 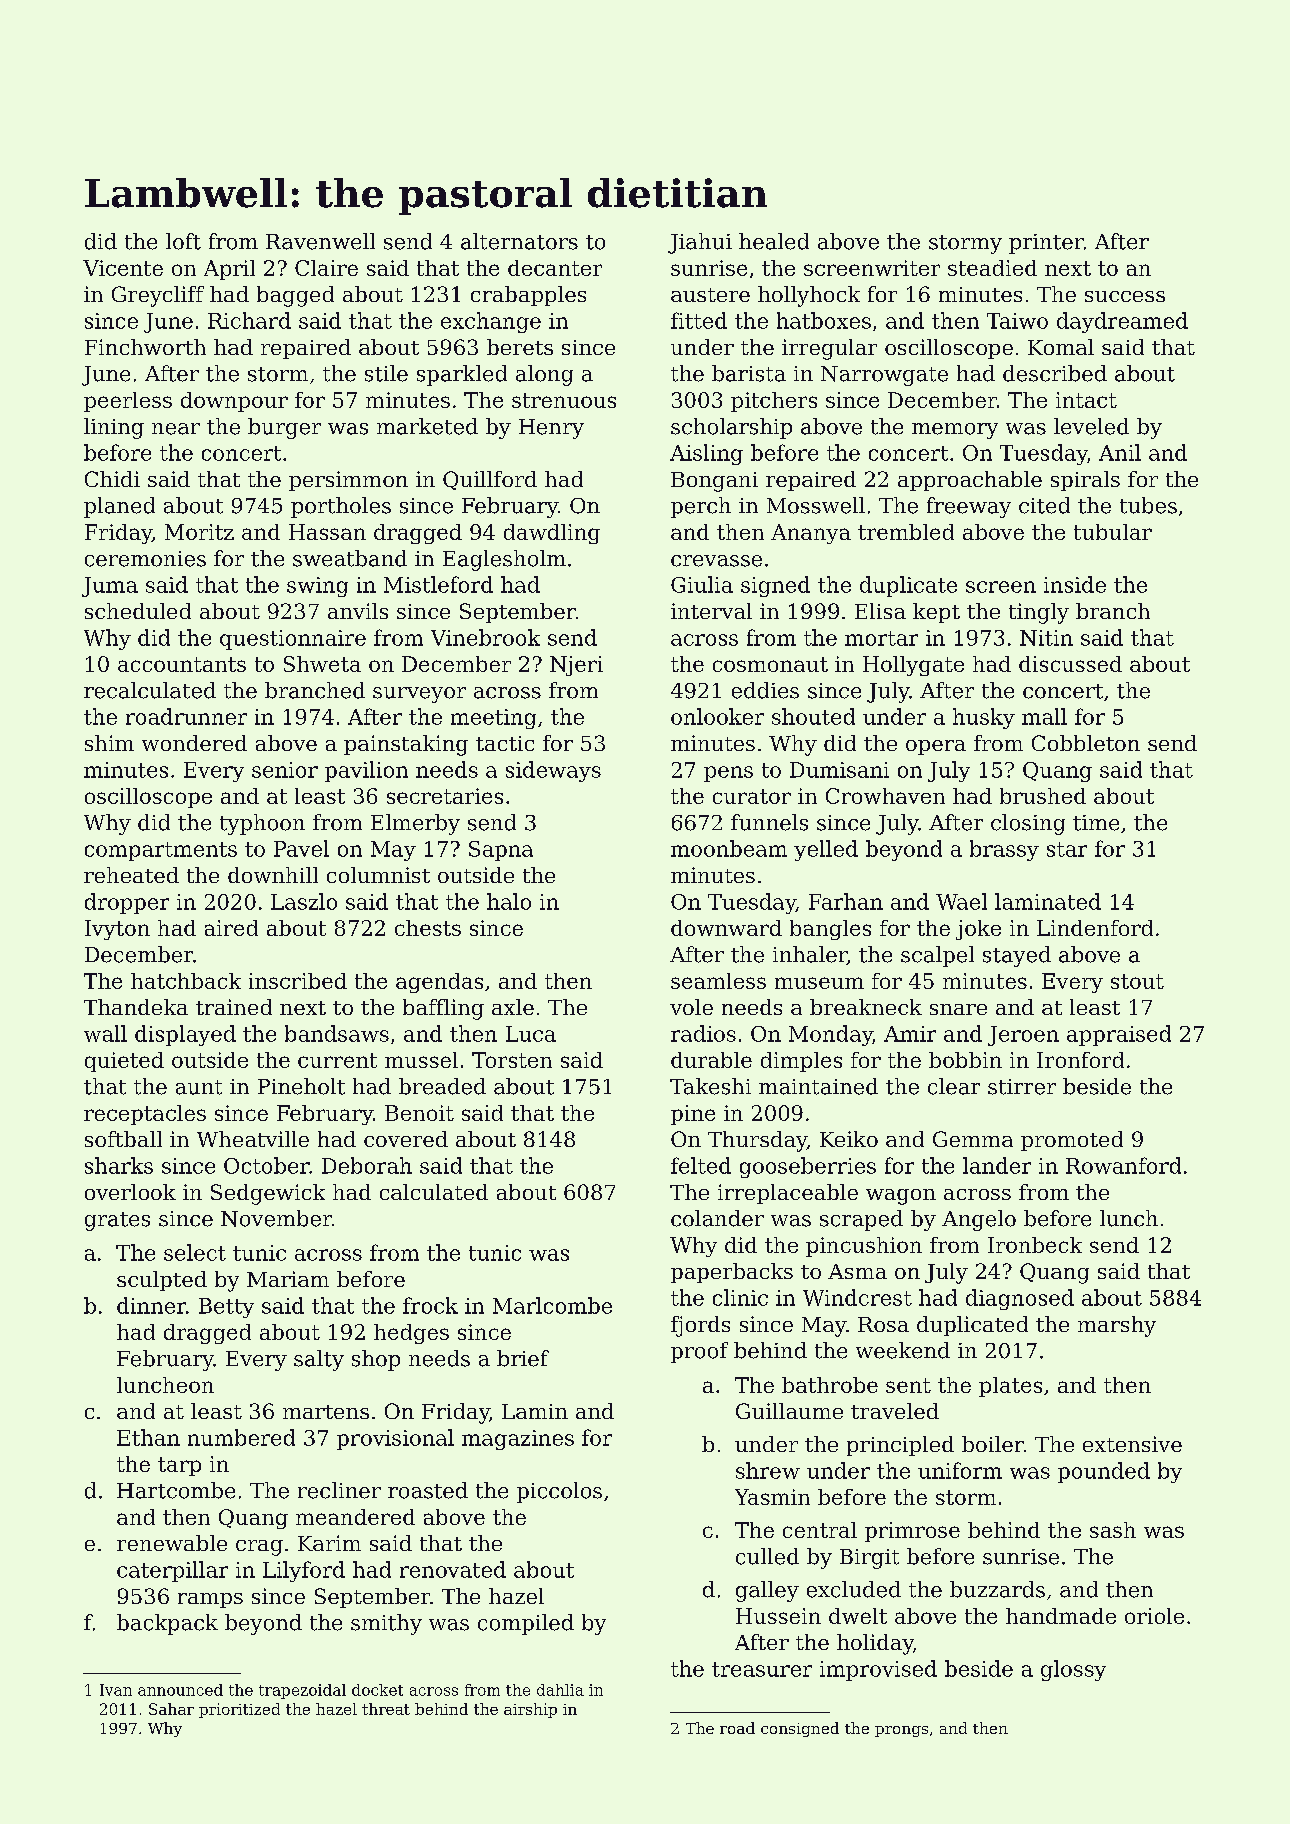 What do you see at coordinates (1117, 1326) in the screenshot?
I see `marshy` at bounding box center [1117, 1326].
